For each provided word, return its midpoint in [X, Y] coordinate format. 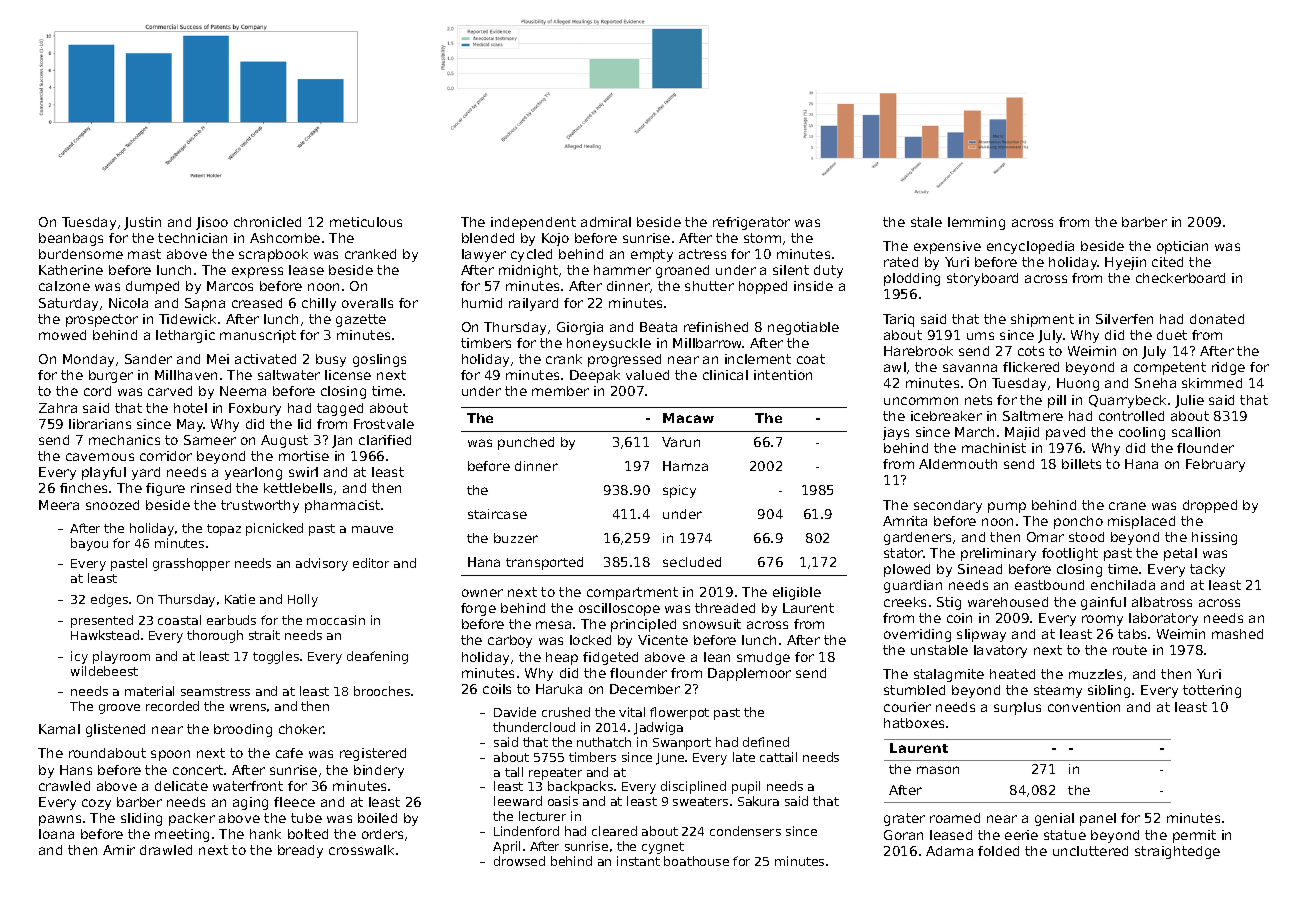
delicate [181, 786]
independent [533, 223]
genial [1054, 819]
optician [1182, 247]
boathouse [696, 861]
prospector [102, 320]
